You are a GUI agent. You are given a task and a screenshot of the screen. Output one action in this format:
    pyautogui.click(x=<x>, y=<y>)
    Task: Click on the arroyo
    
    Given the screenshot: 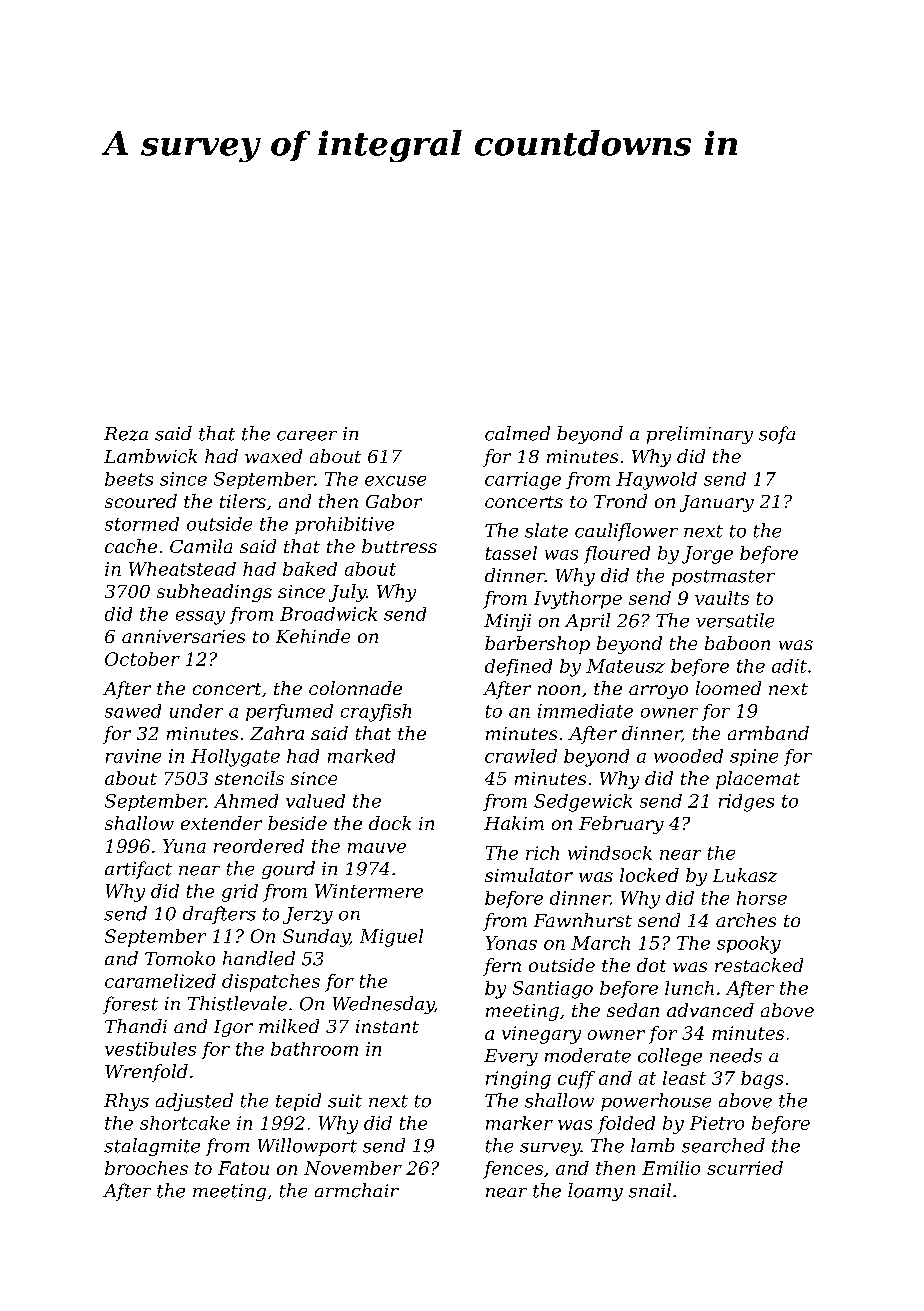 What is the action you would take?
    pyautogui.click(x=658, y=692)
